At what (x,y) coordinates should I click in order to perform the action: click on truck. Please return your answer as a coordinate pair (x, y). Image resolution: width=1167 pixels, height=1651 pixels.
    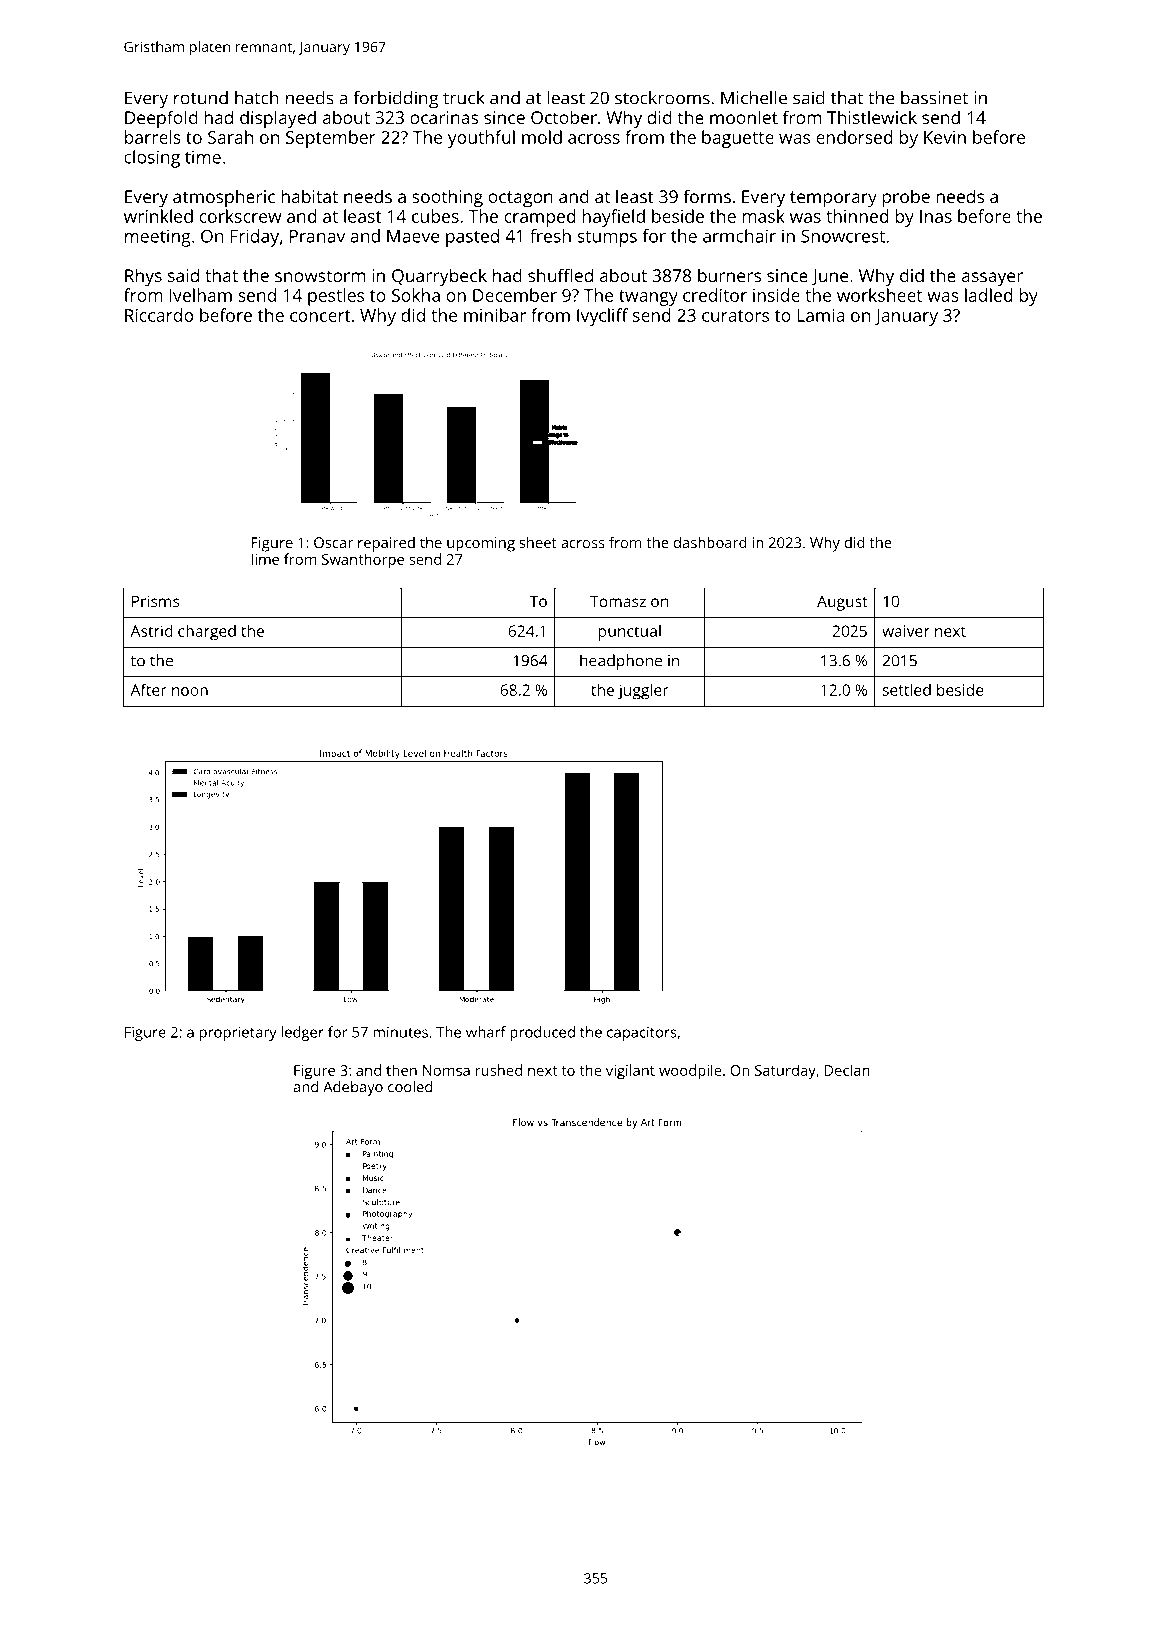
    Looking at the image, I should click on (464, 98).
